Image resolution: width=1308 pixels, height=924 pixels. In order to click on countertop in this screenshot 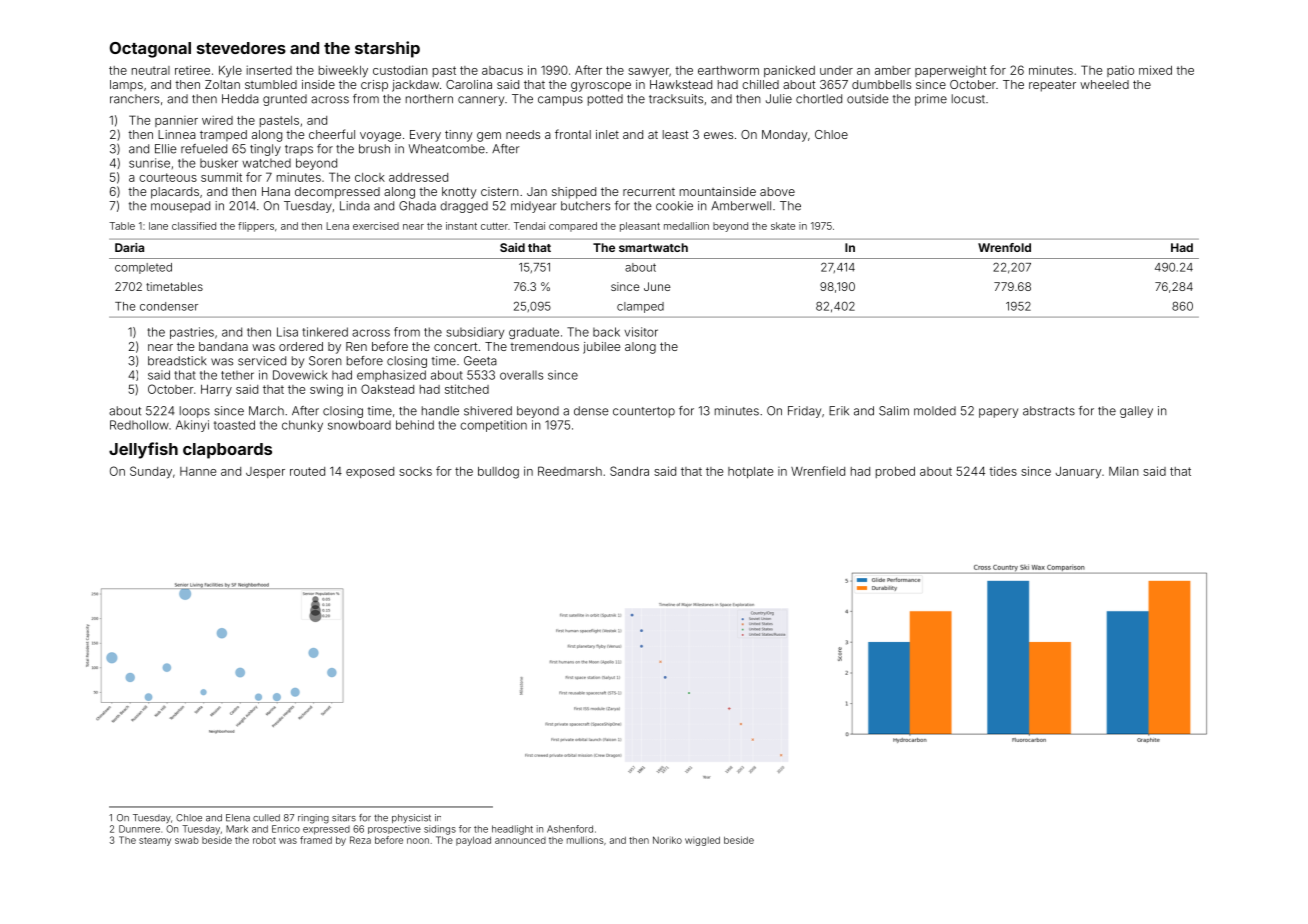, I will do `click(644, 412)`.
